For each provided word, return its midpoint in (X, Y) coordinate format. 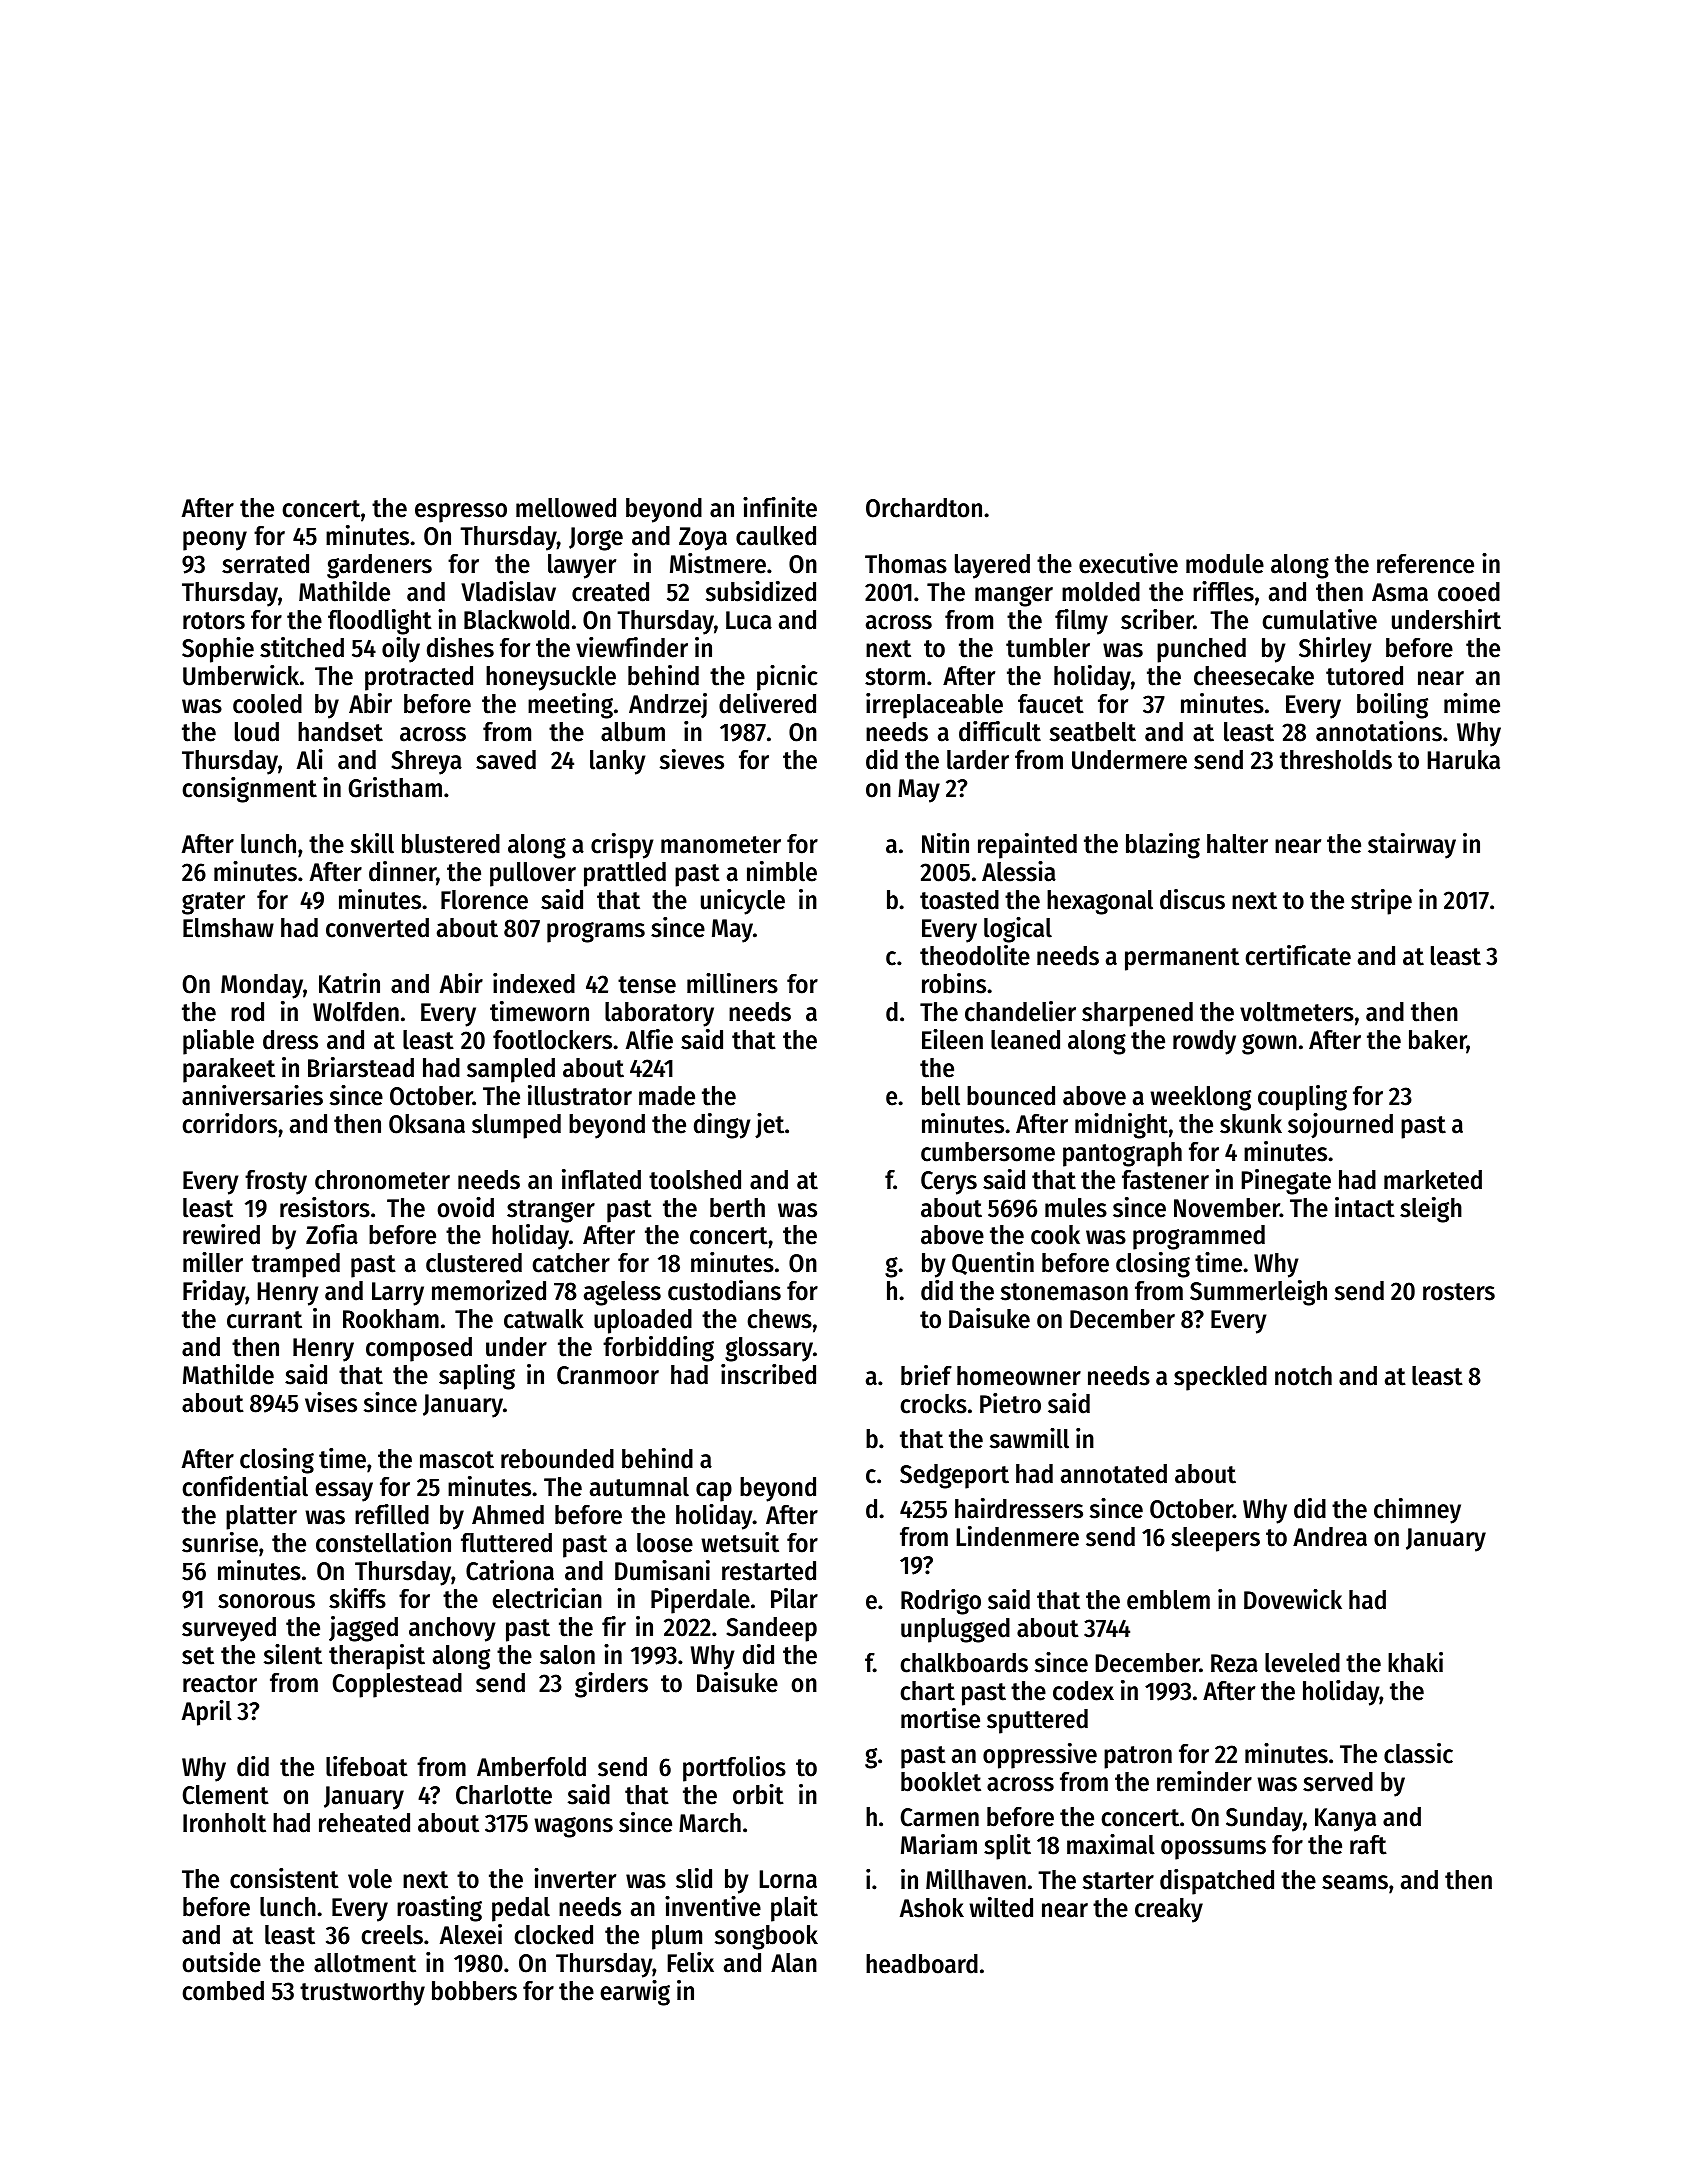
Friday (214, 1293)
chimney (1417, 1511)
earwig (635, 1993)
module (1225, 564)
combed (223, 1991)
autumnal (639, 1487)
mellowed (566, 508)
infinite (780, 507)
